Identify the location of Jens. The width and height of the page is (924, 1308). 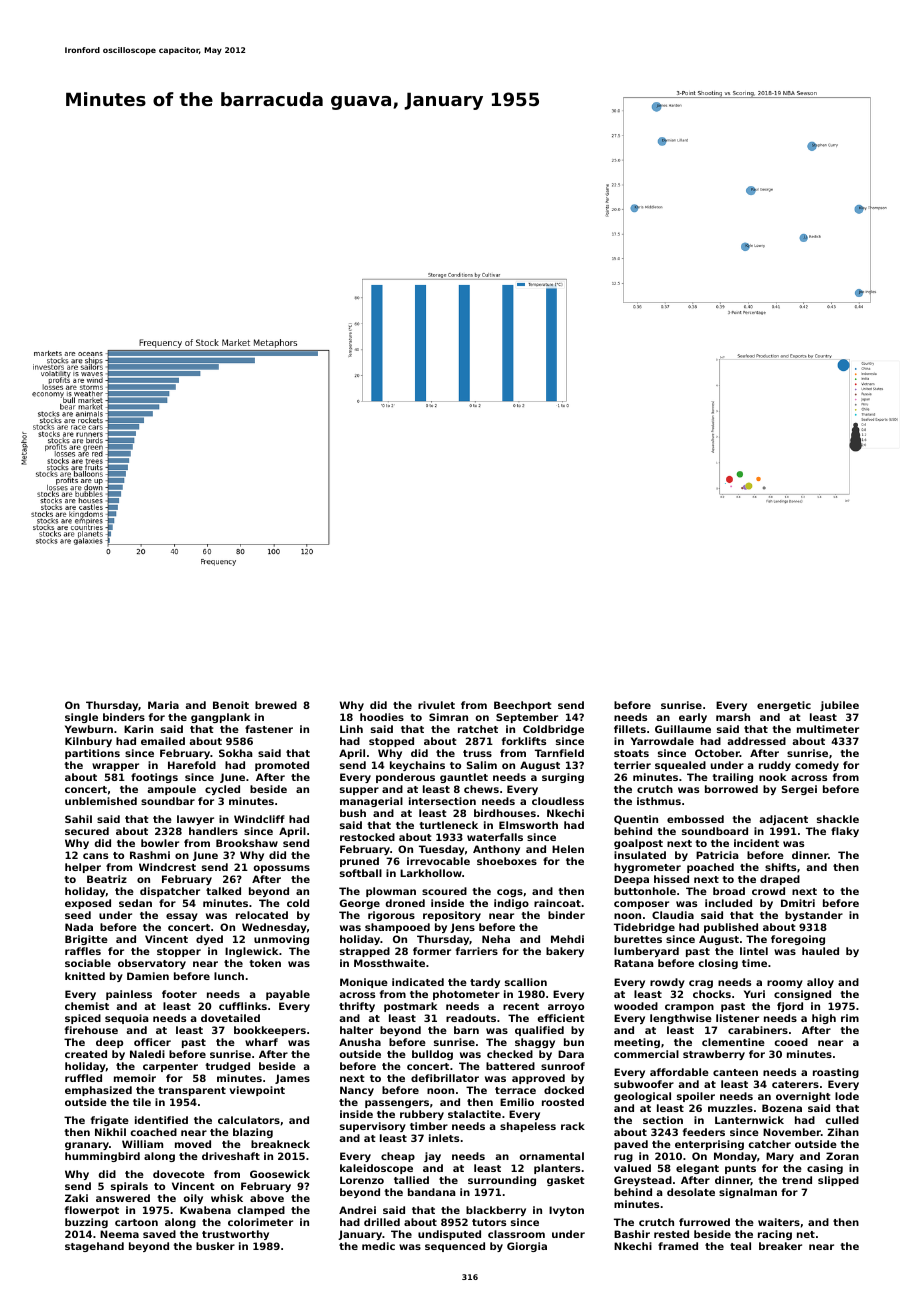
(462, 928).
